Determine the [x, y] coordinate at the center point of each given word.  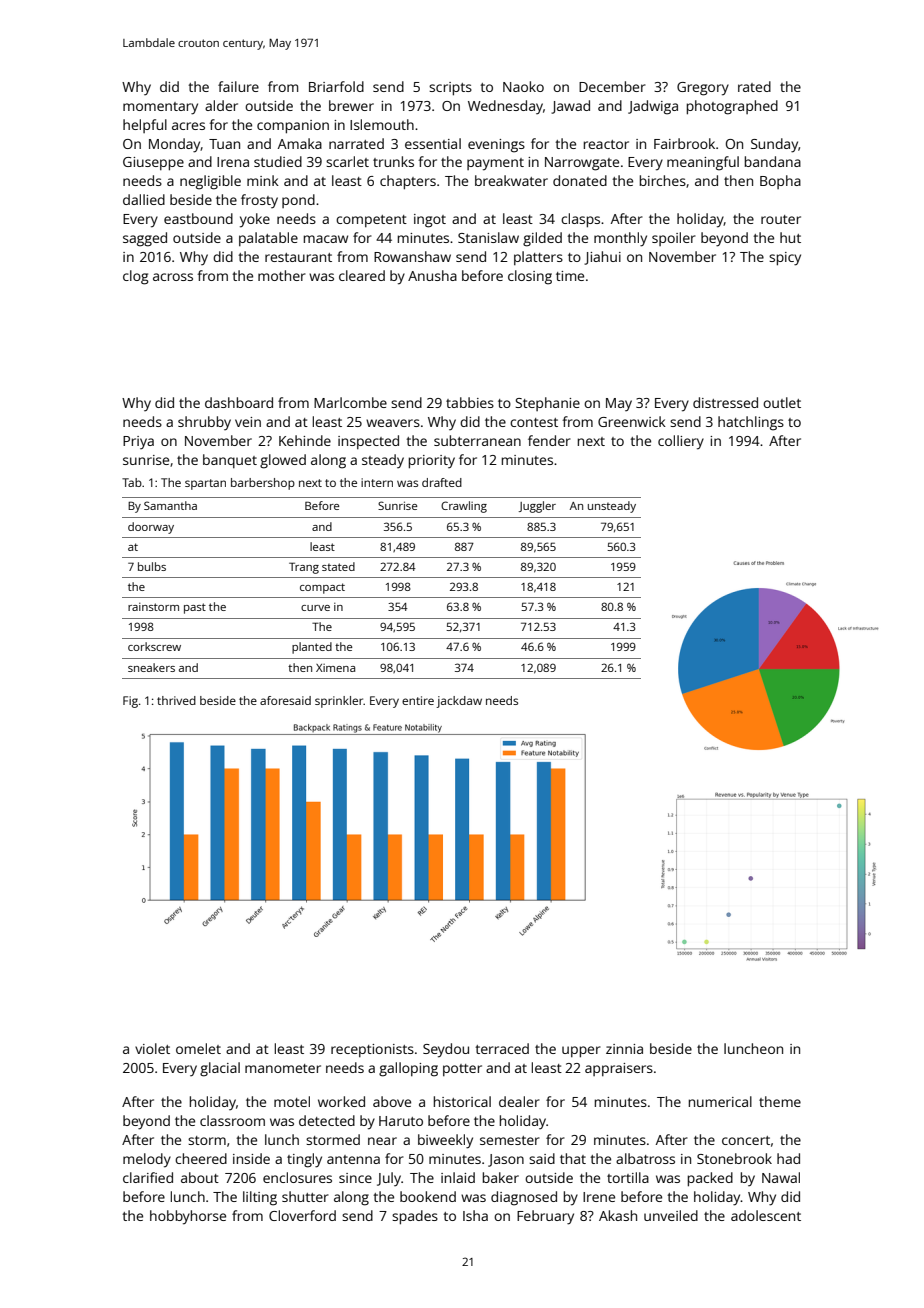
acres [188, 126]
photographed [732, 107]
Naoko [523, 86]
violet [152, 1048]
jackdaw [459, 702]
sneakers [151, 667]
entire [418, 700]
